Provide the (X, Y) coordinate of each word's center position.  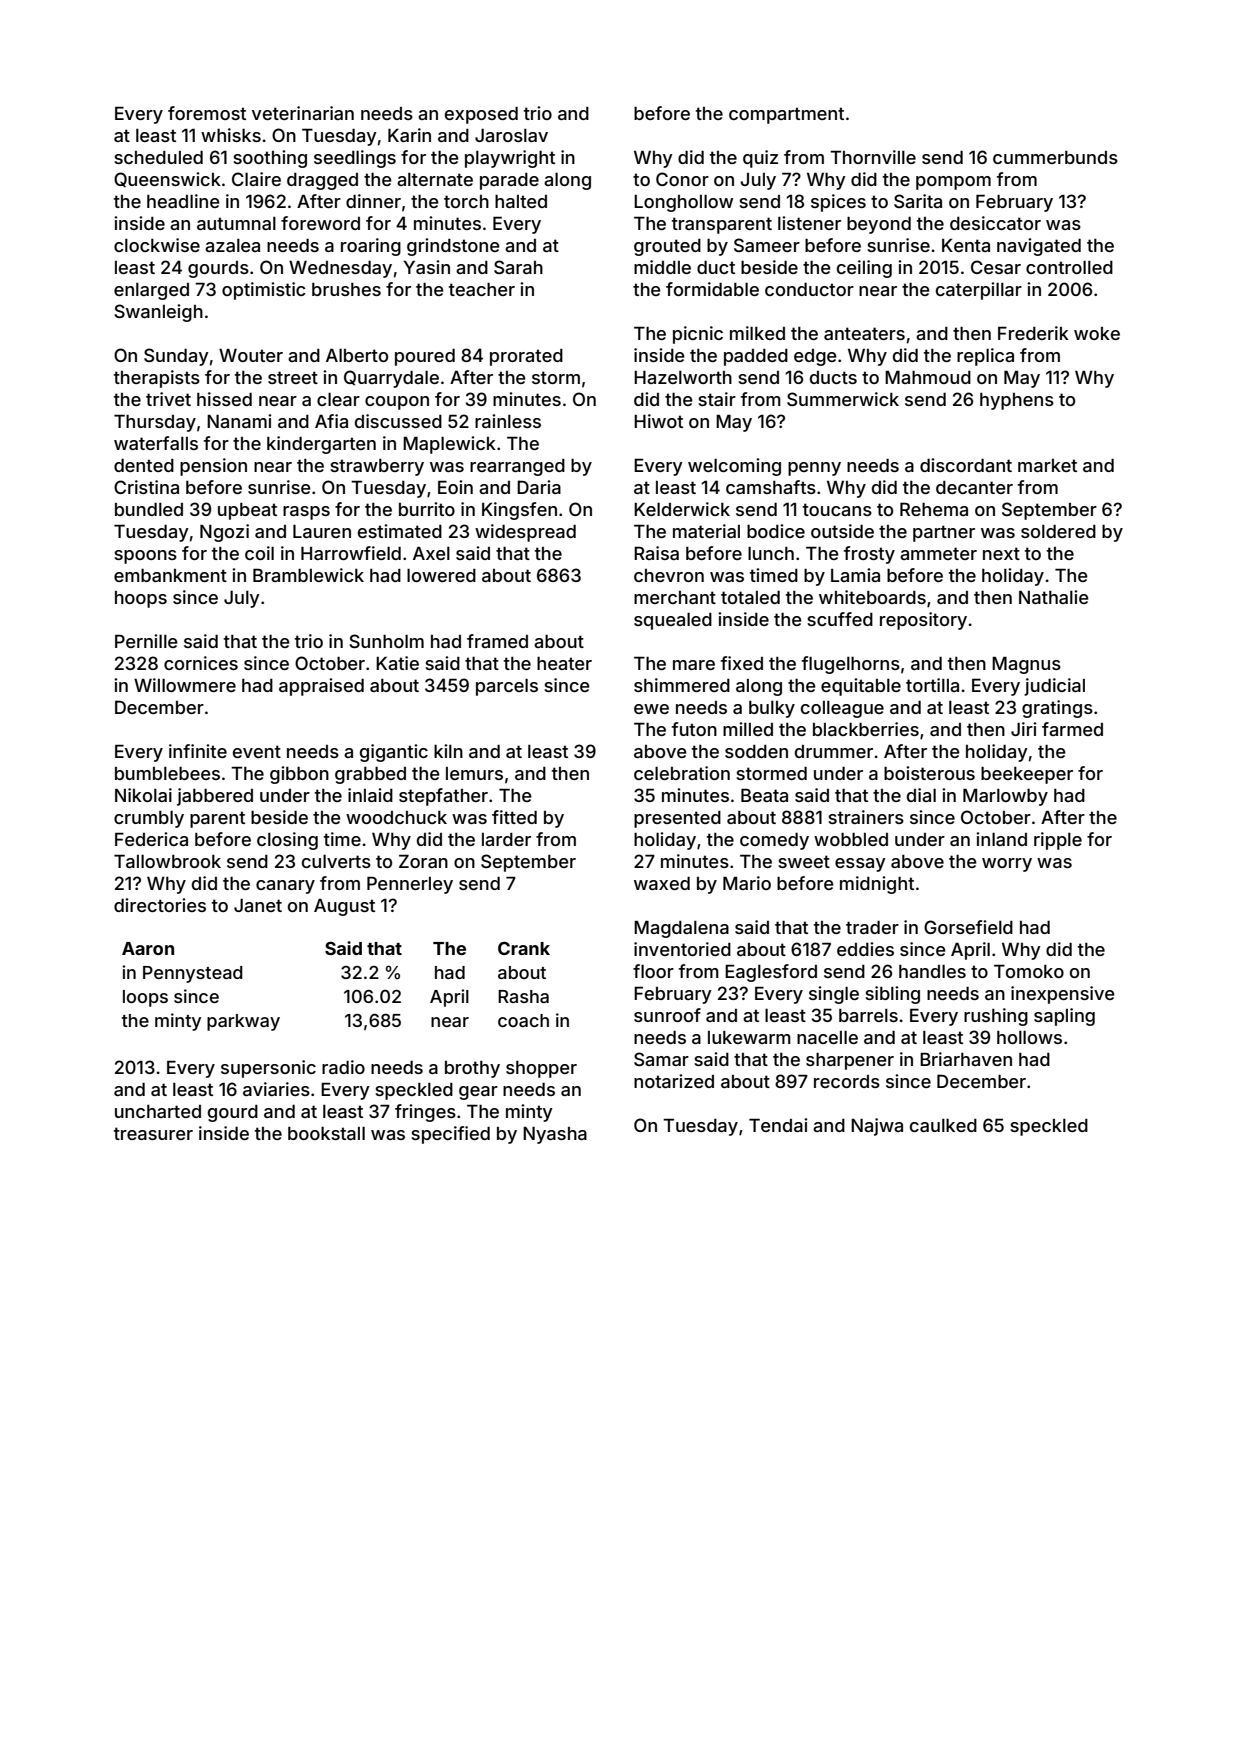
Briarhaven (966, 1059)
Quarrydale (391, 379)
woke (1097, 333)
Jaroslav (511, 135)
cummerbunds (1055, 157)
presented (677, 819)
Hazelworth (683, 377)
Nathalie (1054, 597)
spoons (145, 557)
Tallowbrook (167, 861)
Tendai (778, 1125)
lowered (441, 575)
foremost (207, 113)
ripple (1058, 841)
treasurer (153, 1133)
